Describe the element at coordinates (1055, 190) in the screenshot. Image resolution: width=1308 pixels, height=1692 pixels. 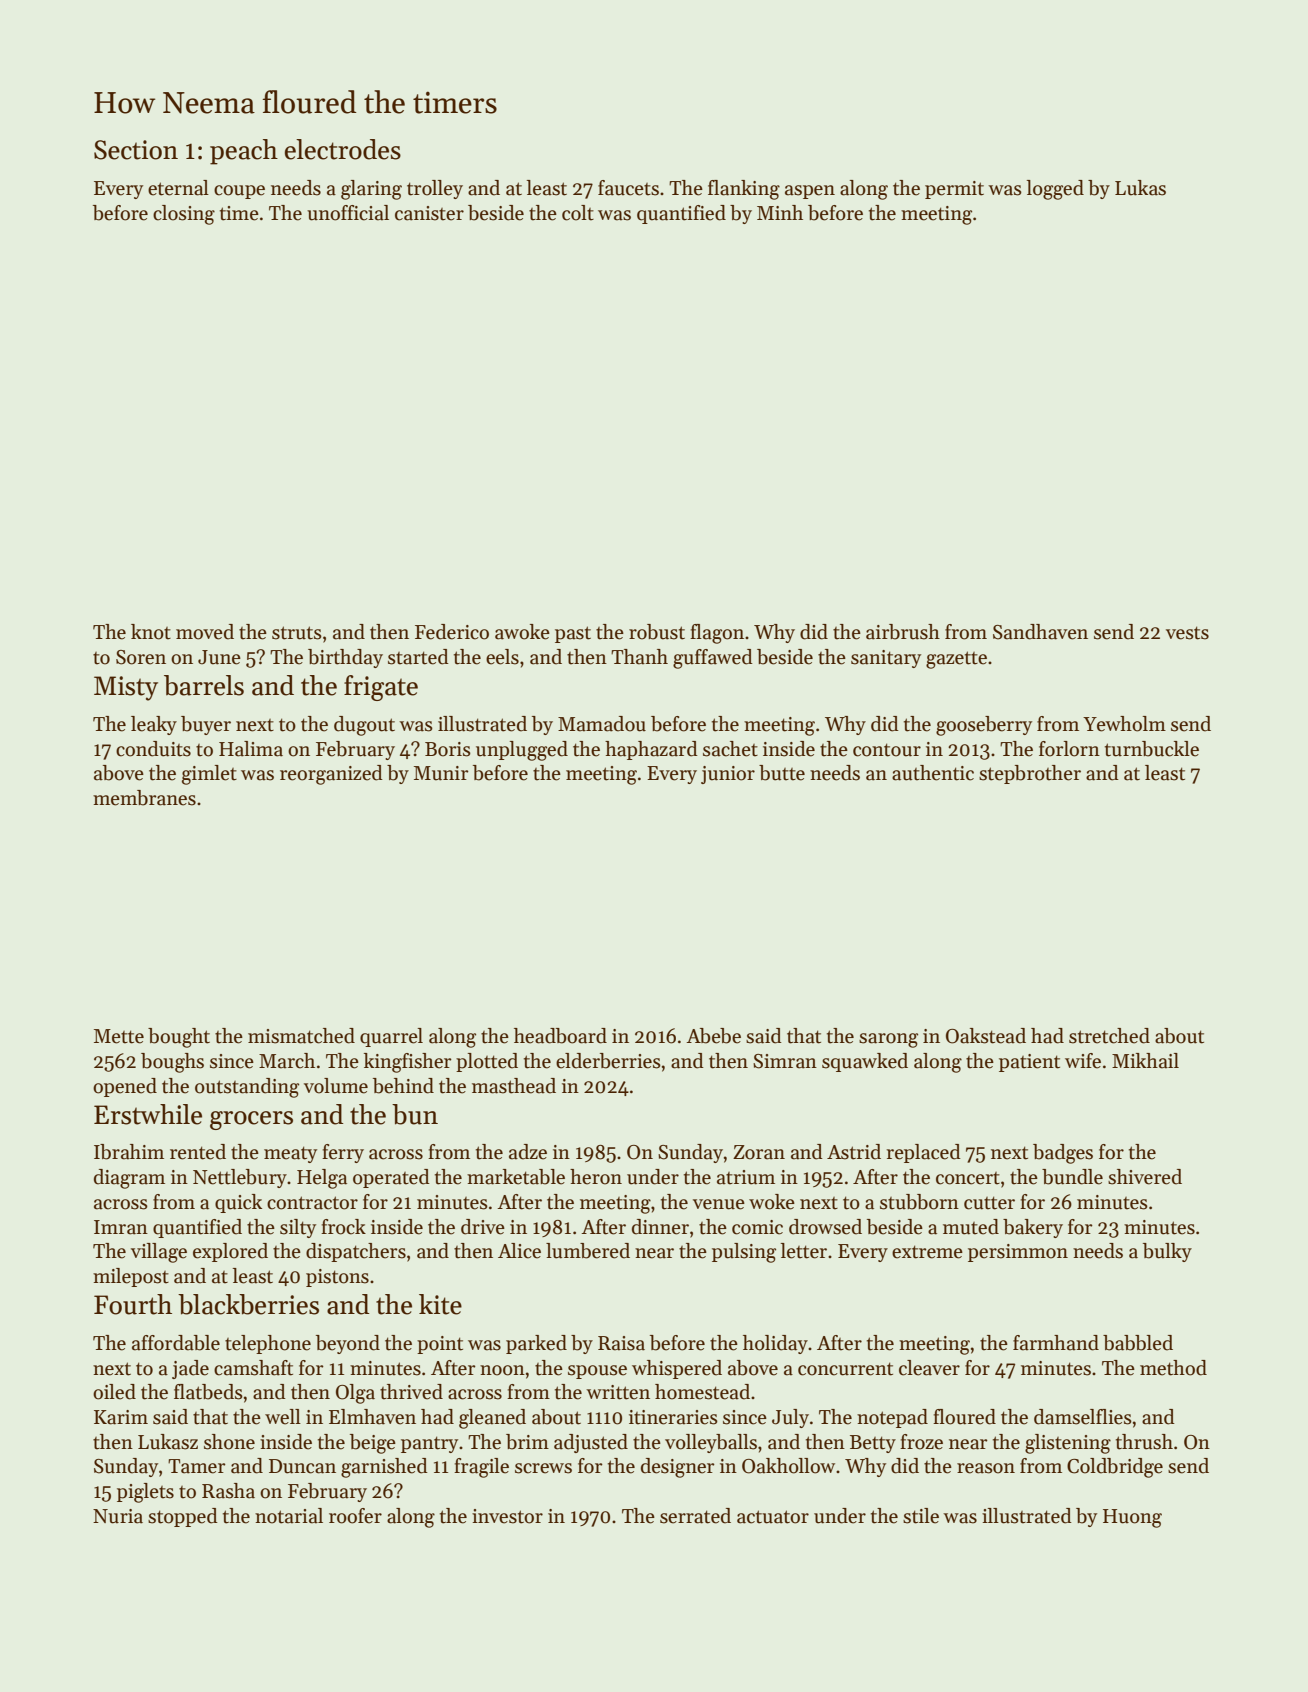
I see `logged` at that location.
